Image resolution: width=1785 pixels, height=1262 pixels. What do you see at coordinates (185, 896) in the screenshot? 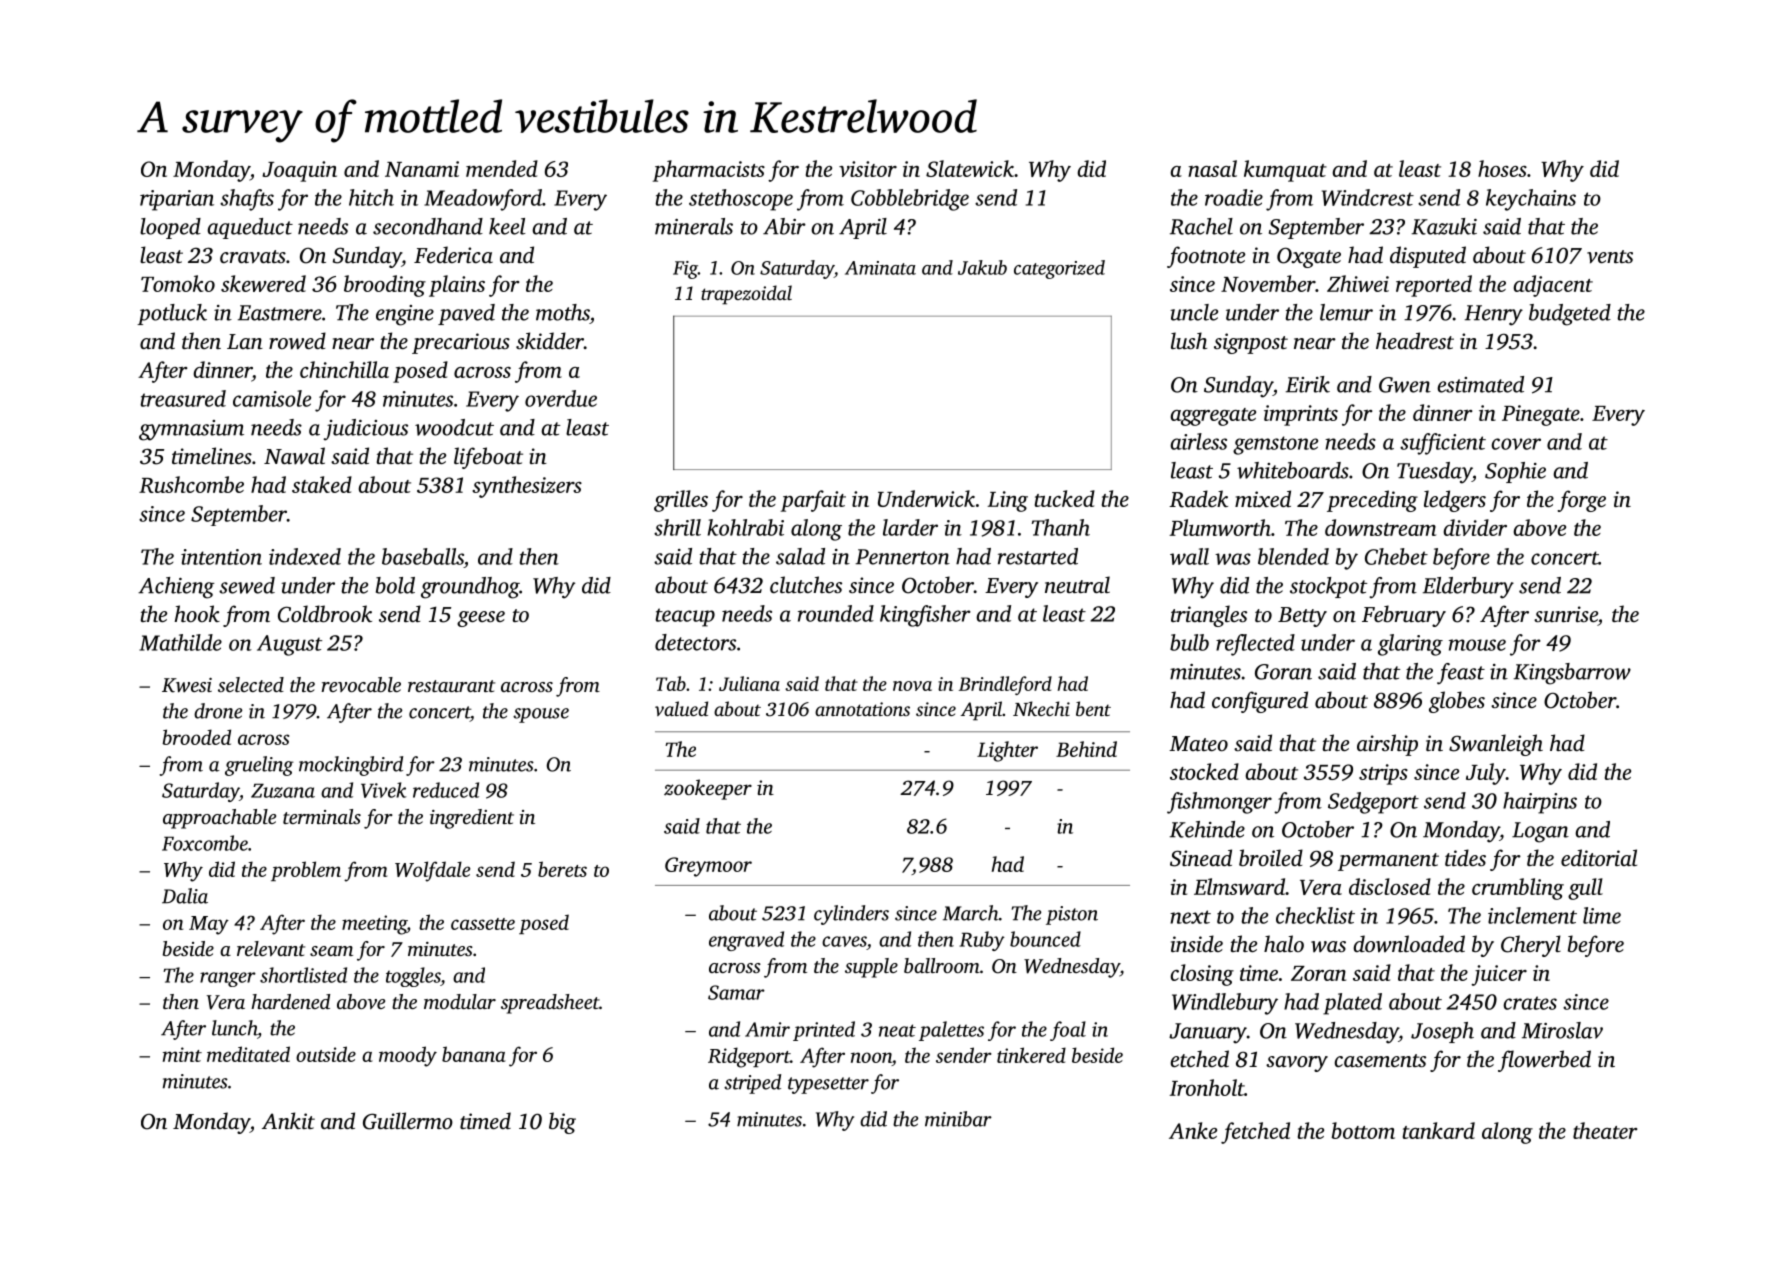
I see `Dalia` at bounding box center [185, 896].
